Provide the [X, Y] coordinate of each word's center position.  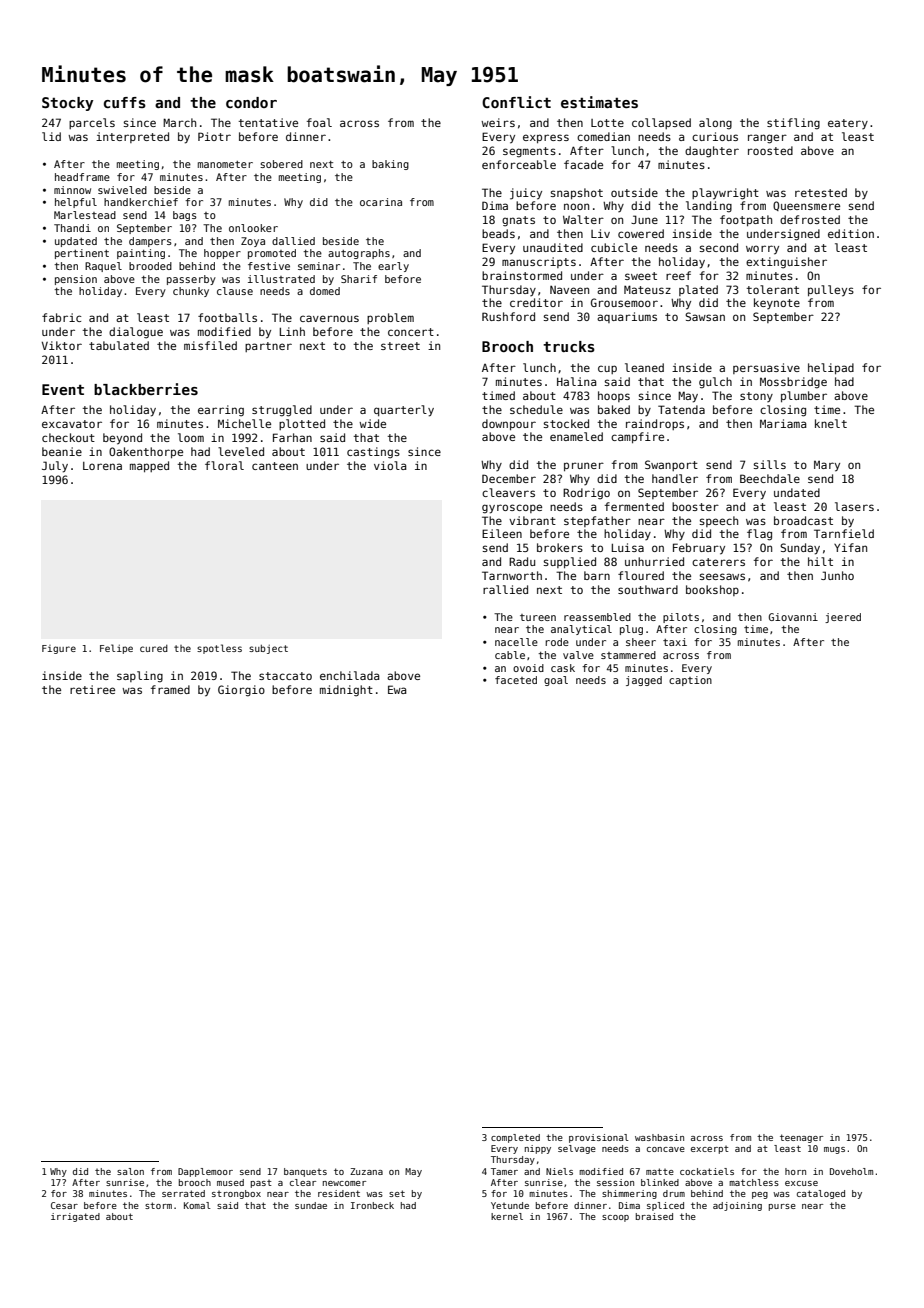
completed [515, 1138]
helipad [831, 368]
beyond [122, 439]
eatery [848, 124]
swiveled [122, 190]
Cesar [64, 1205]
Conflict [516, 102]
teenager [801, 1138]
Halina [576, 381]
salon [130, 1171]
